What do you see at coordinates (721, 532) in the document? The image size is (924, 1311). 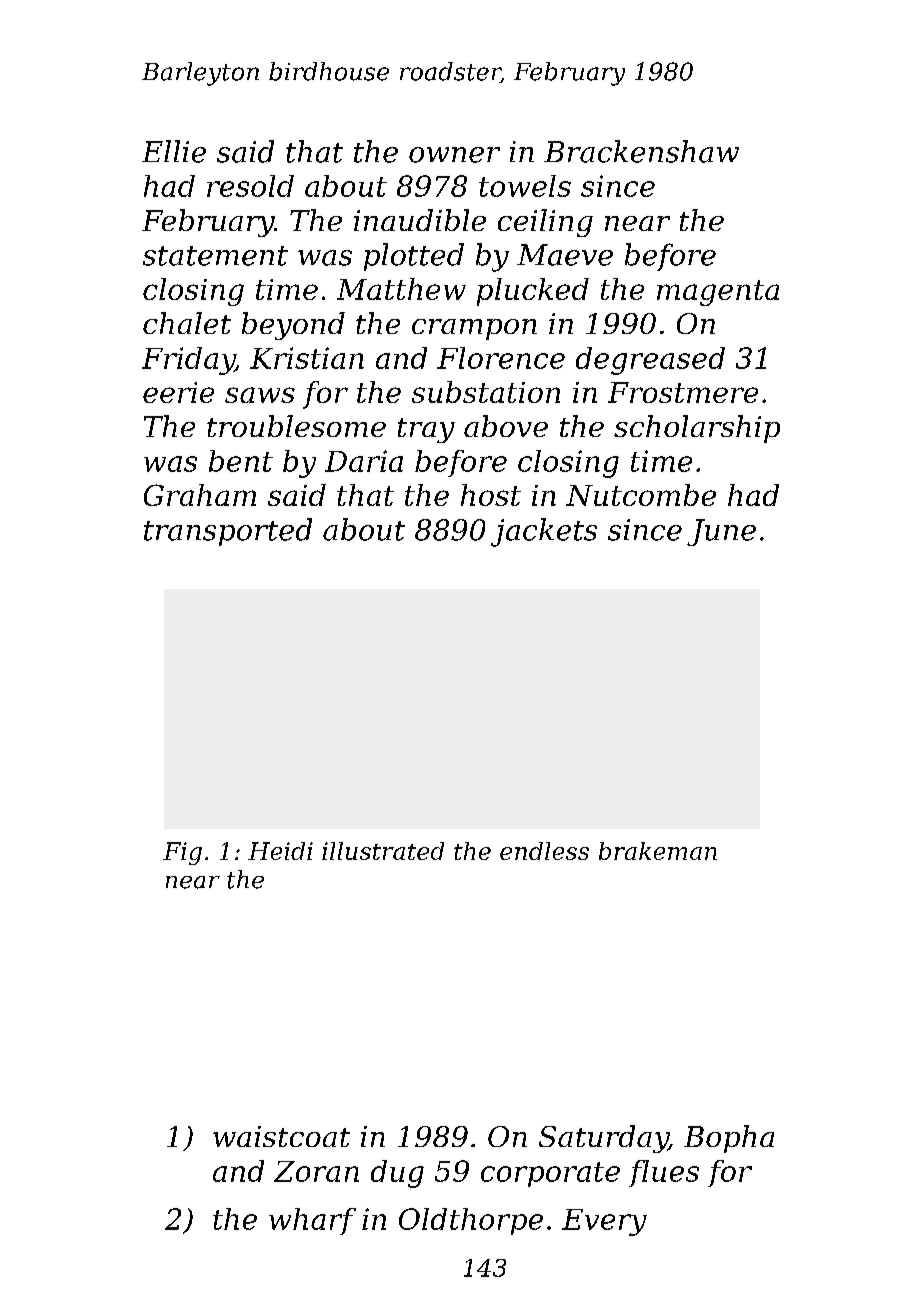 I see `June` at bounding box center [721, 532].
